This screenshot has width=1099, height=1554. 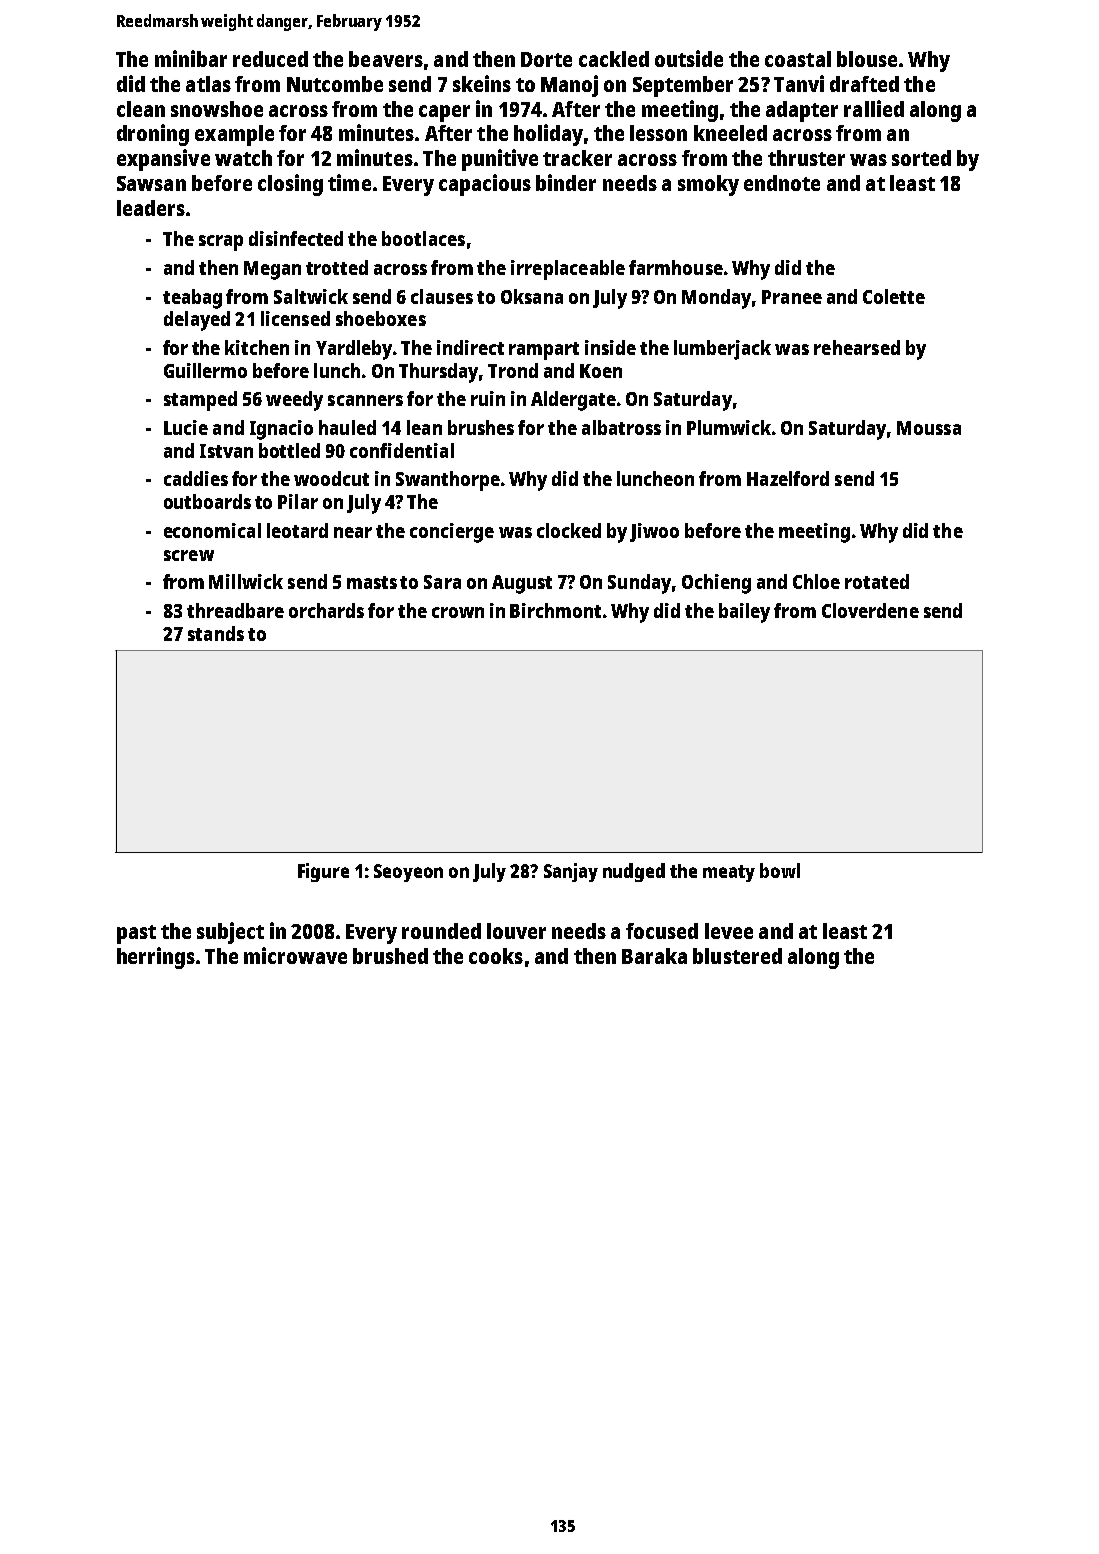 What do you see at coordinates (390, 956) in the screenshot?
I see `brushed` at bounding box center [390, 956].
